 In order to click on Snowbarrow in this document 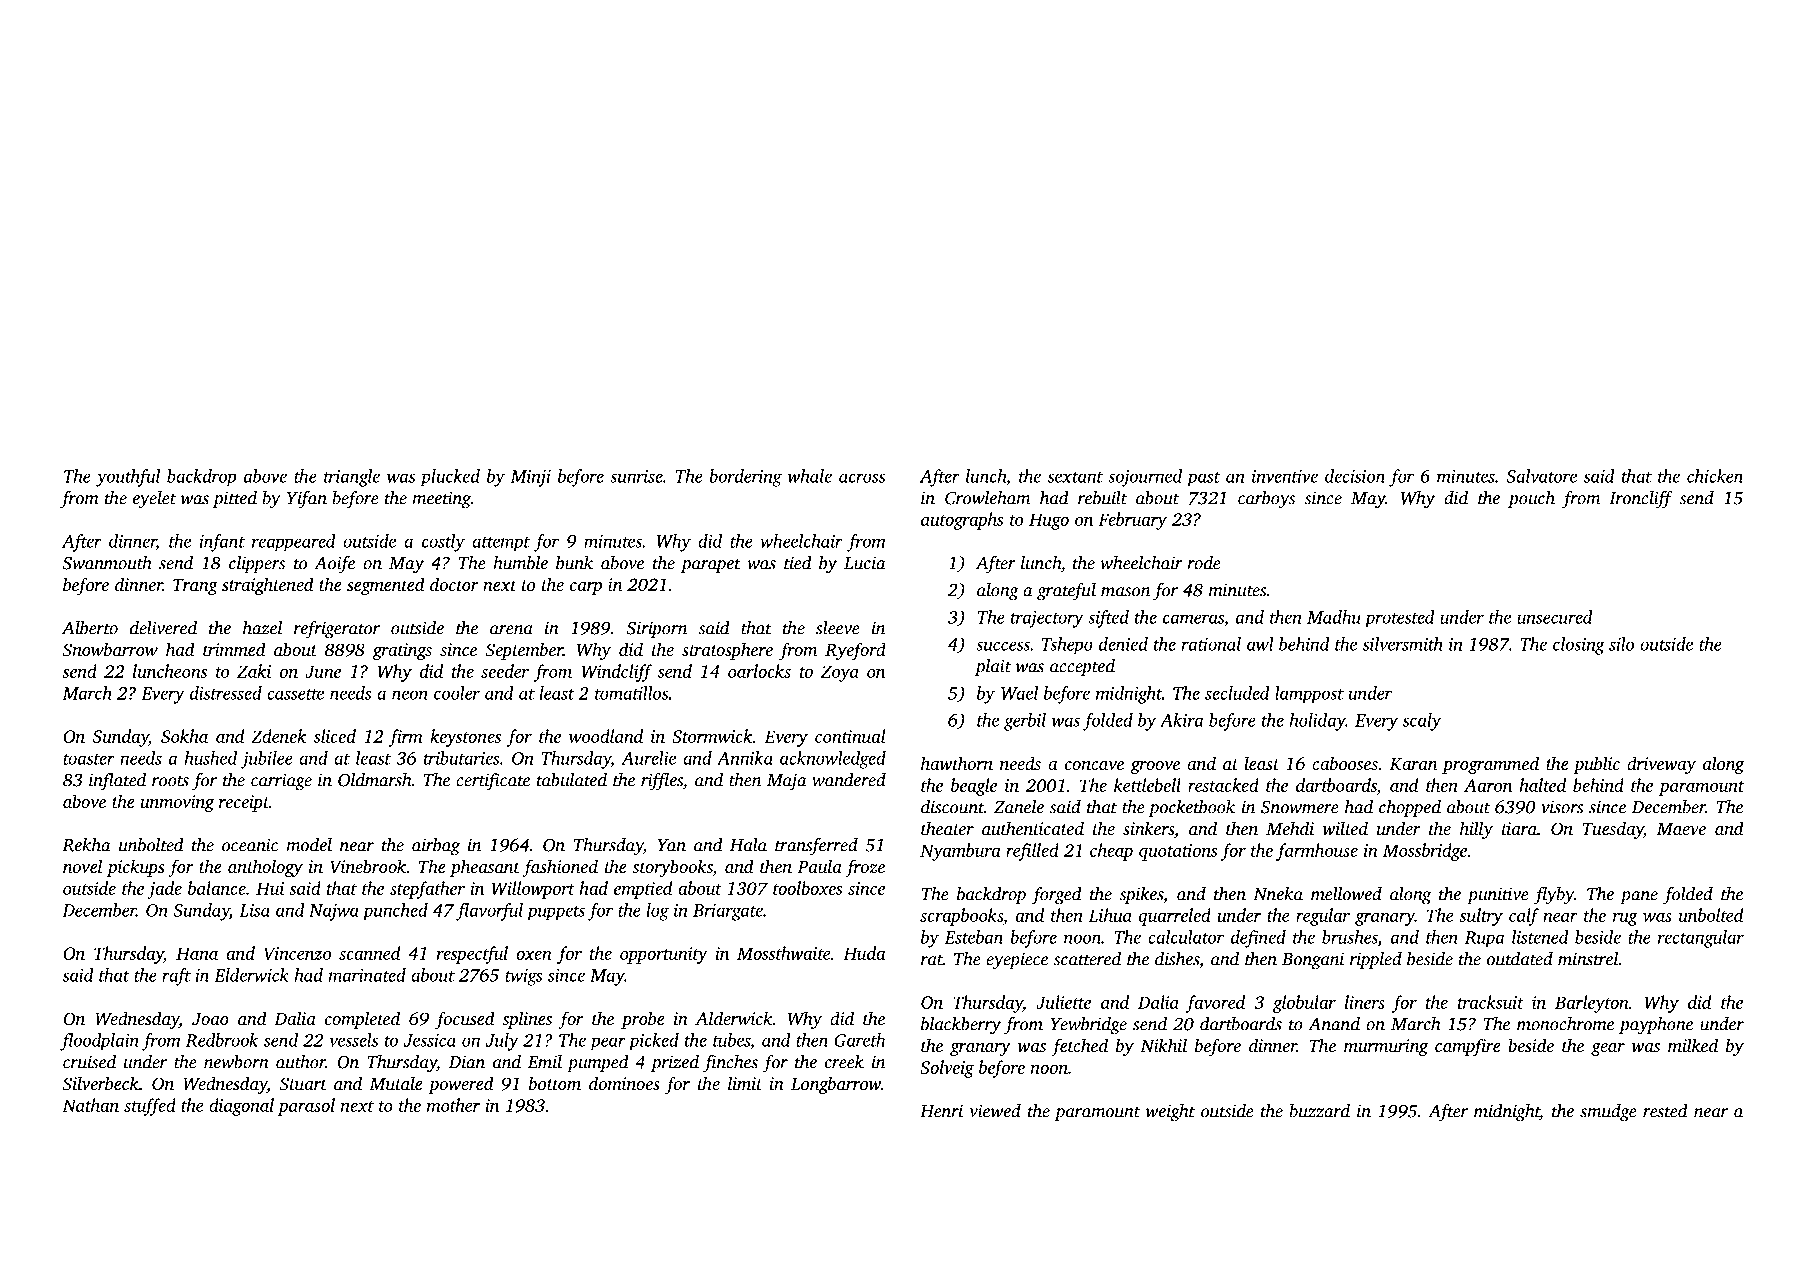, I will do `click(110, 649)`.
